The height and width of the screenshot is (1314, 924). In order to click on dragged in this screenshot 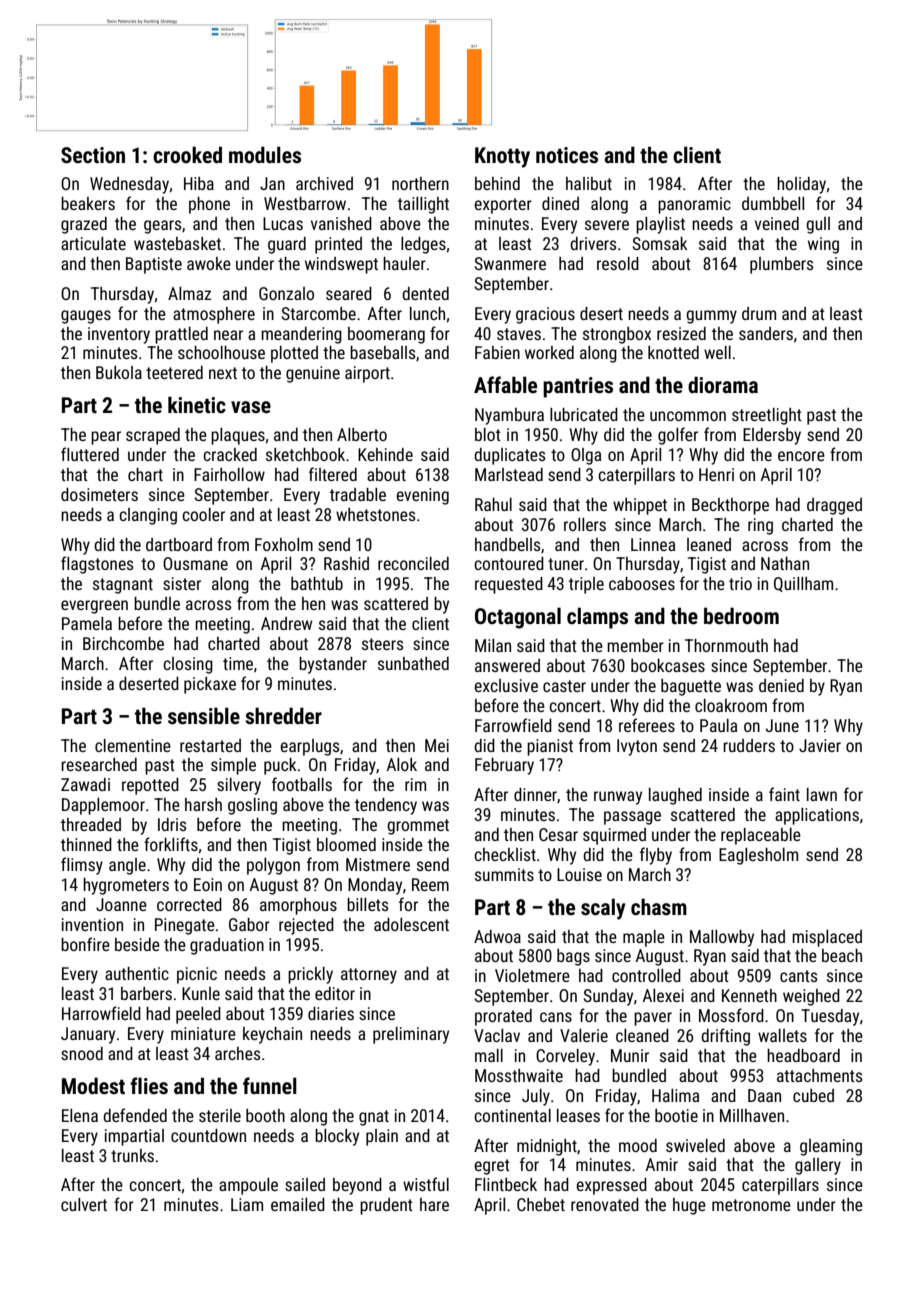, I will do `click(834, 506)`.
